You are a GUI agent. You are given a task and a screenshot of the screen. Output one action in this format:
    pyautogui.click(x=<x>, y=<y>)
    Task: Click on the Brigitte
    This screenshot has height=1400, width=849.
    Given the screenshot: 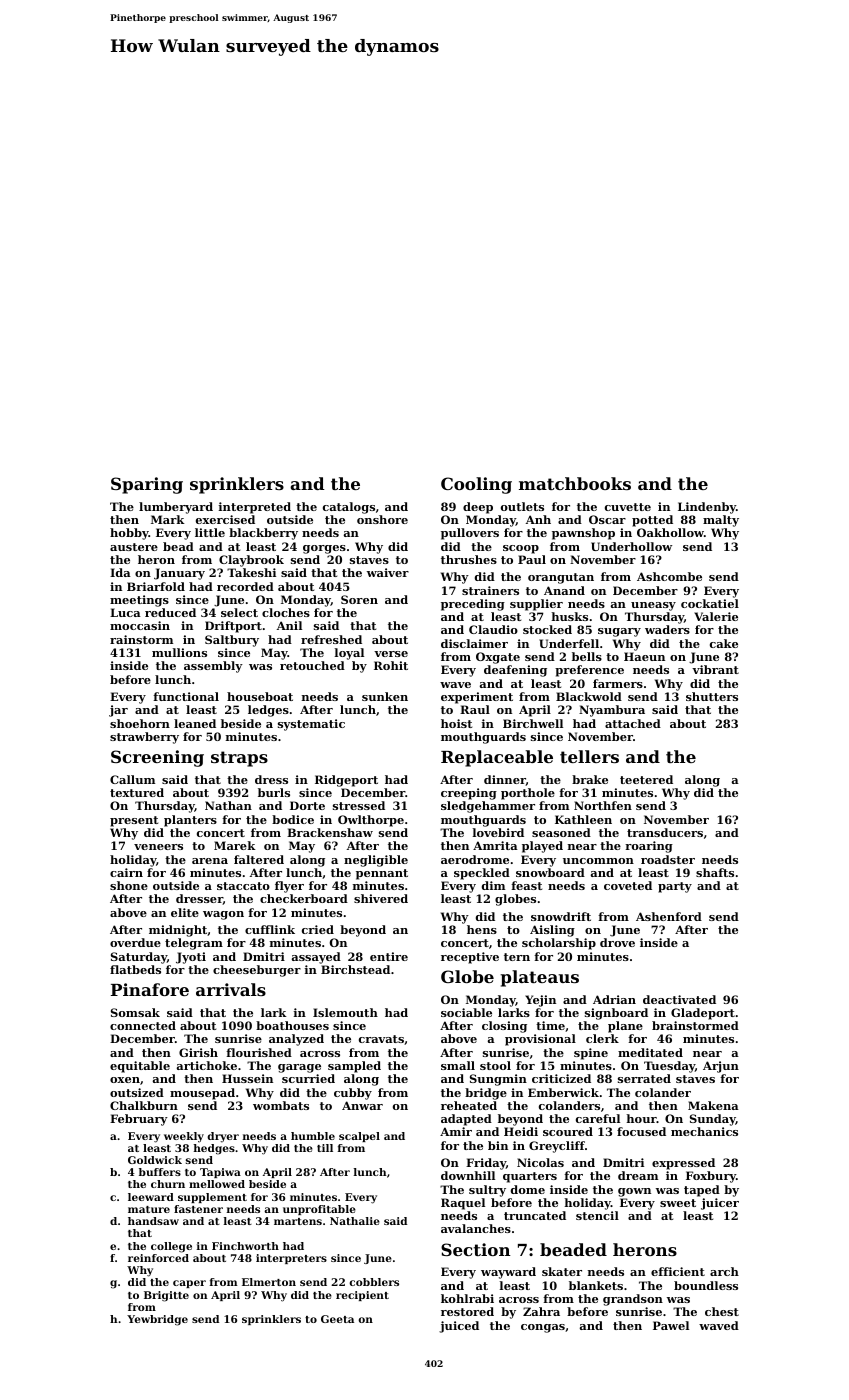 What is the action you would take?
    pyautogui.click(x=166, y=1296)
